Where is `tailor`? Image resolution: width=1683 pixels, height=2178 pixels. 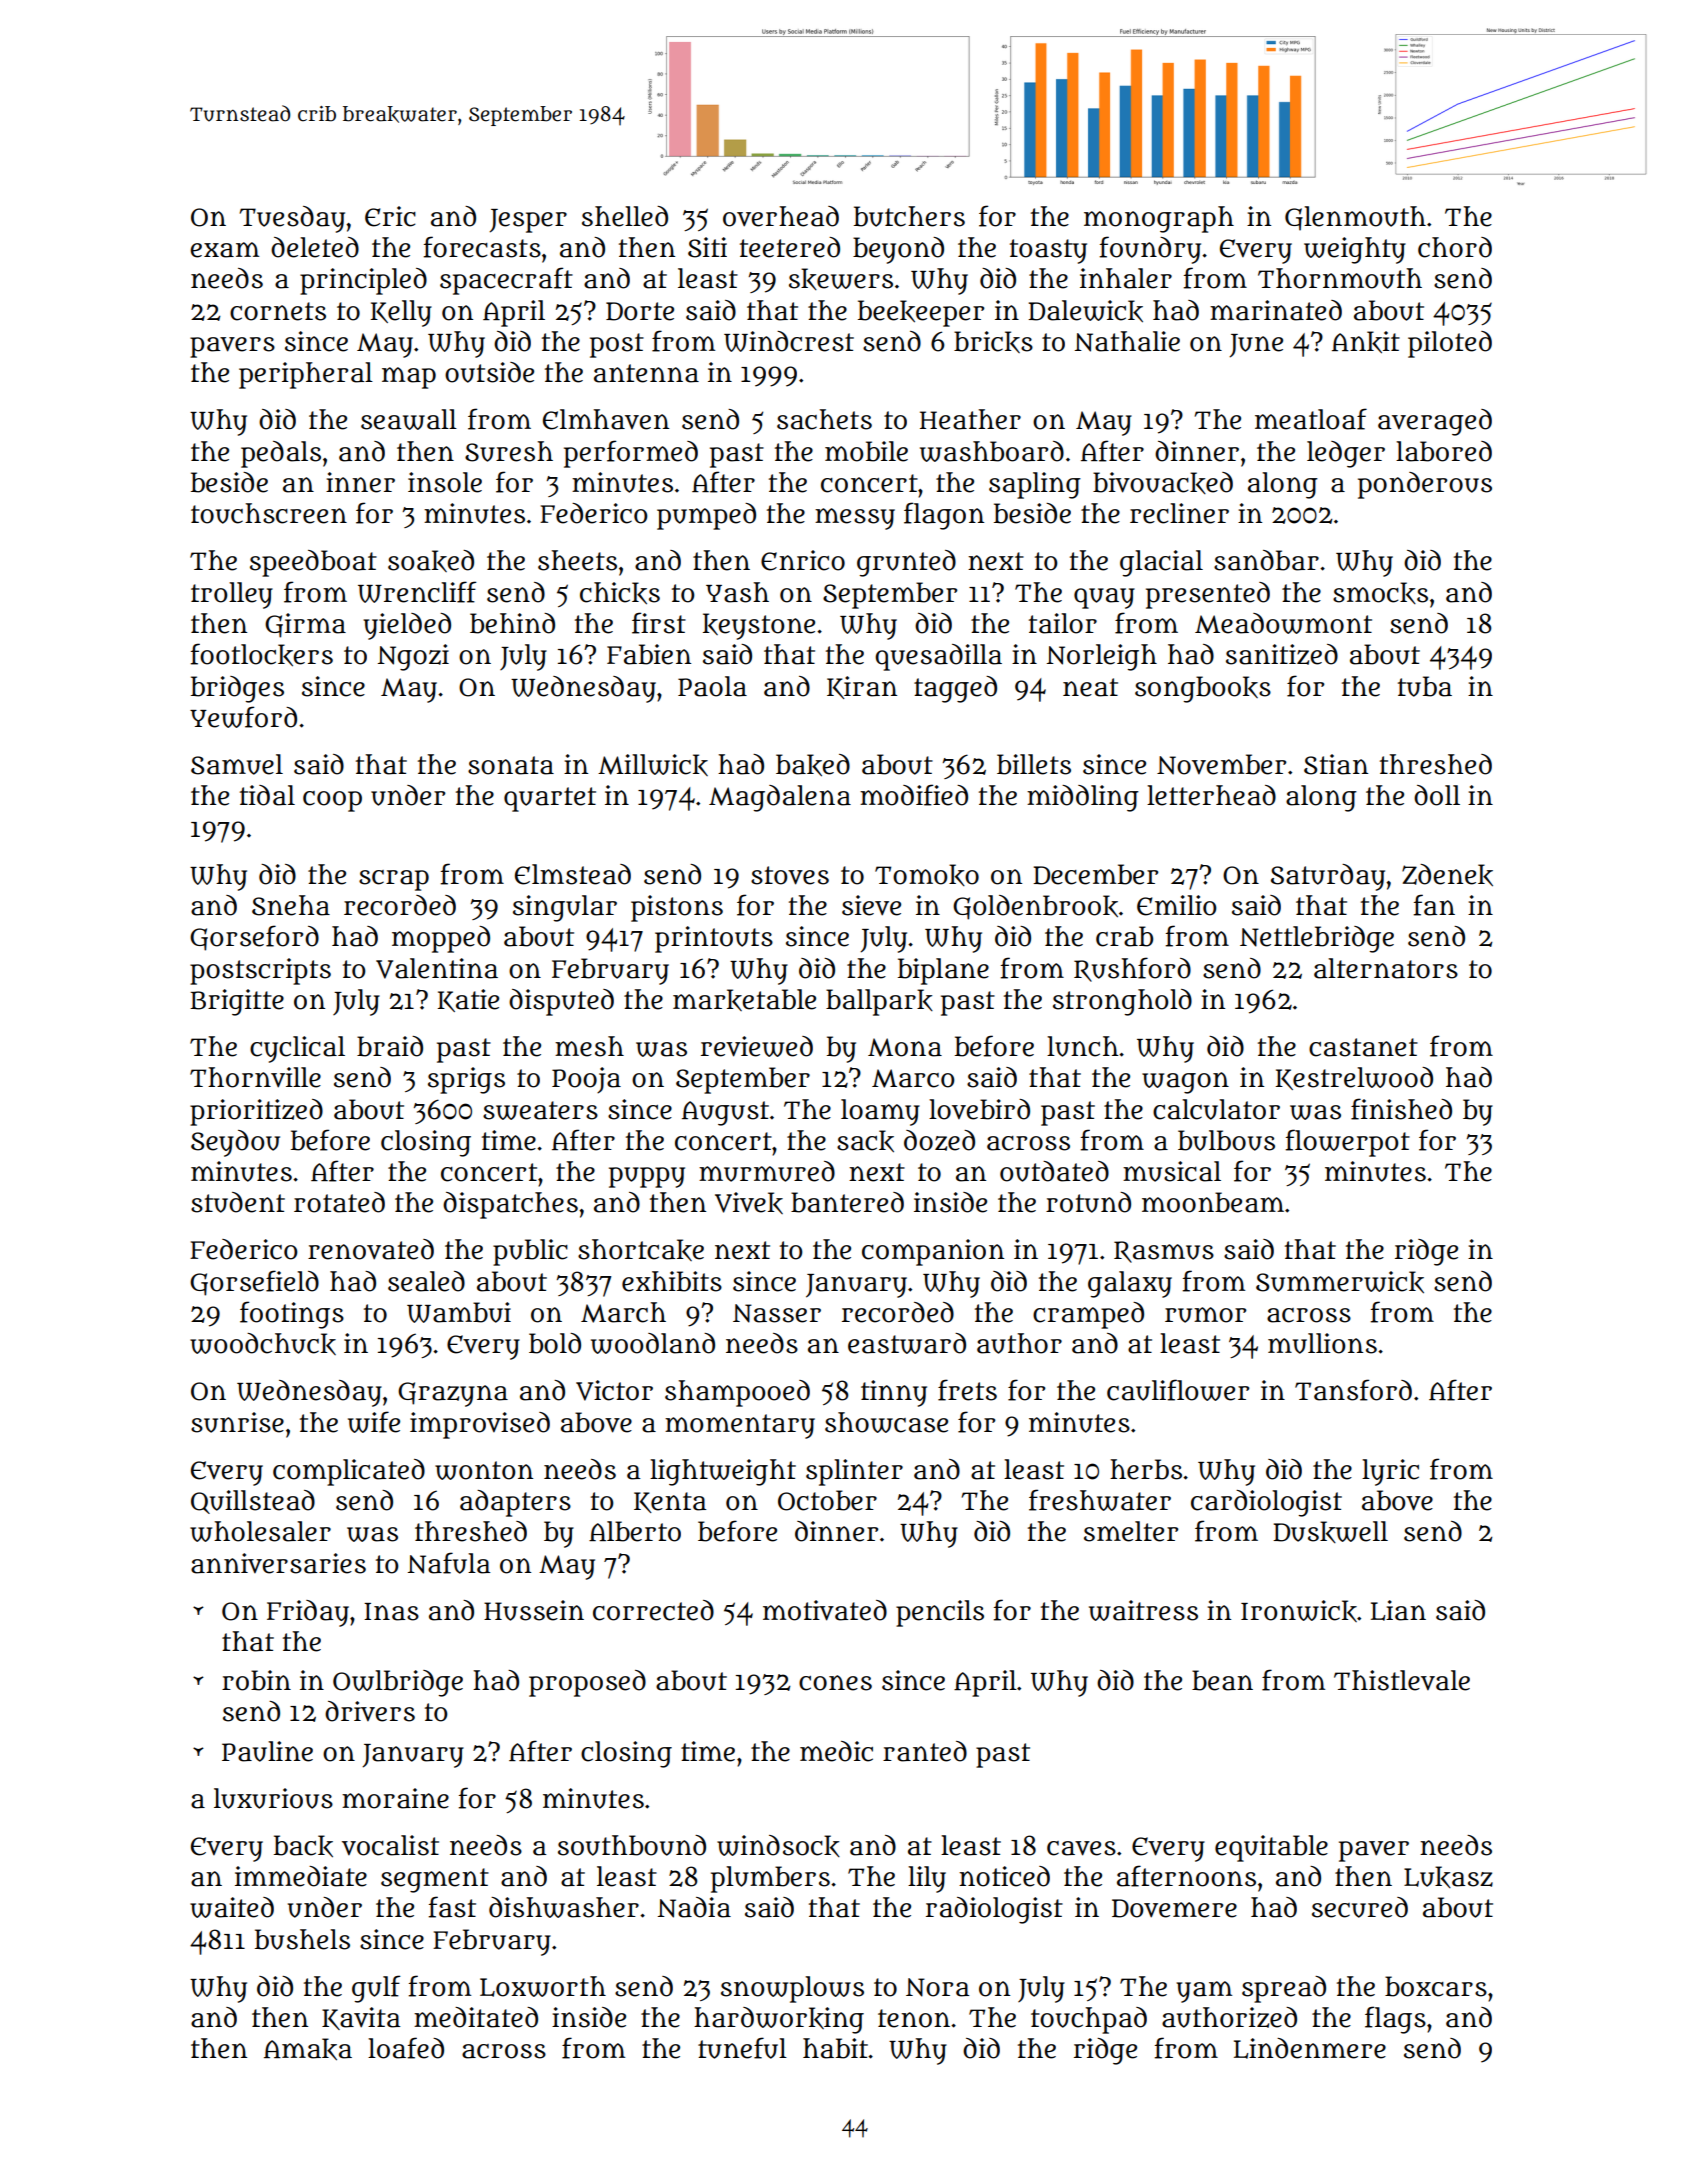
tailor is located at coordinates (1063, 623).
